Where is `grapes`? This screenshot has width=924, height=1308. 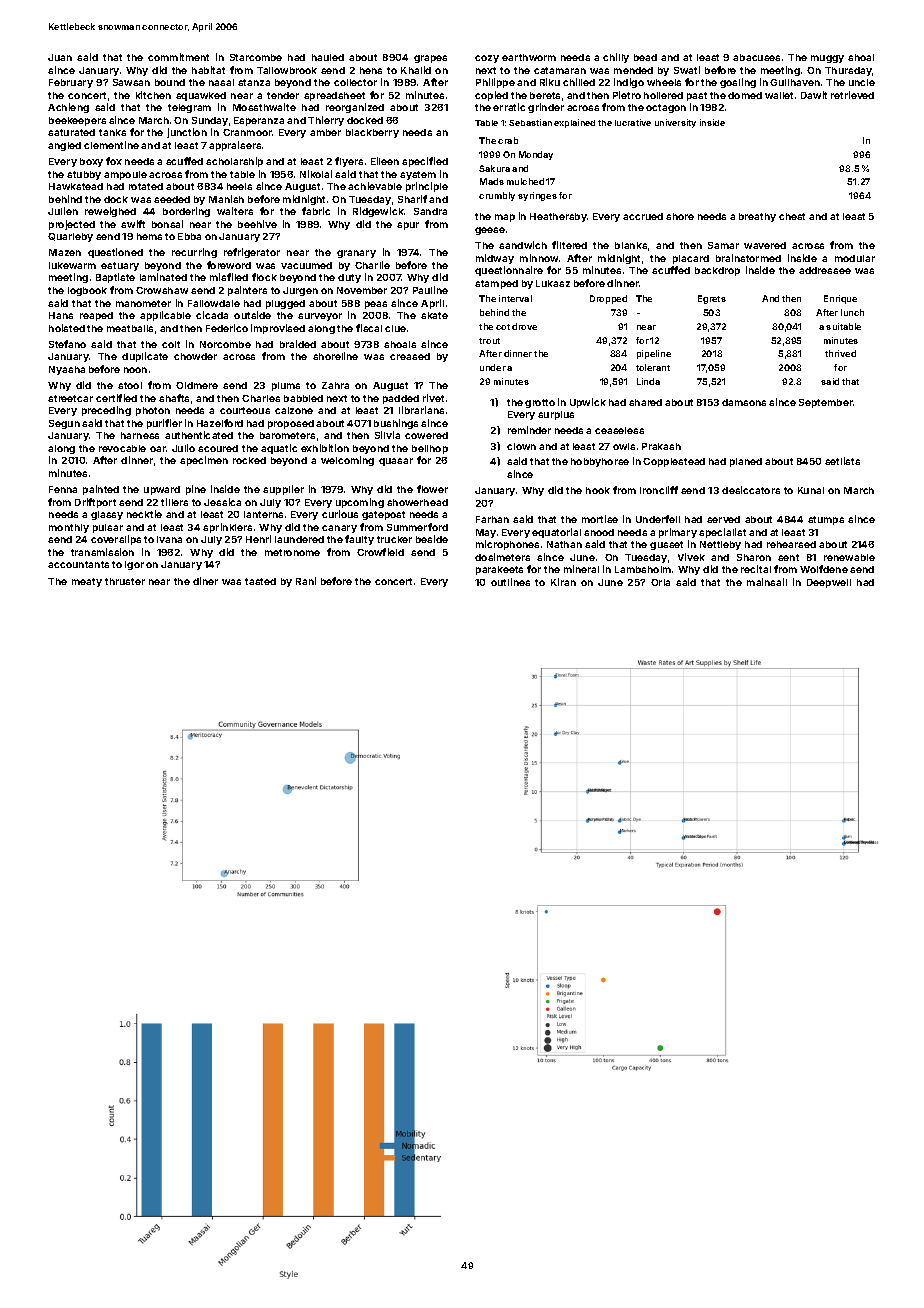
grapes is located at coordinates (430, 59).
